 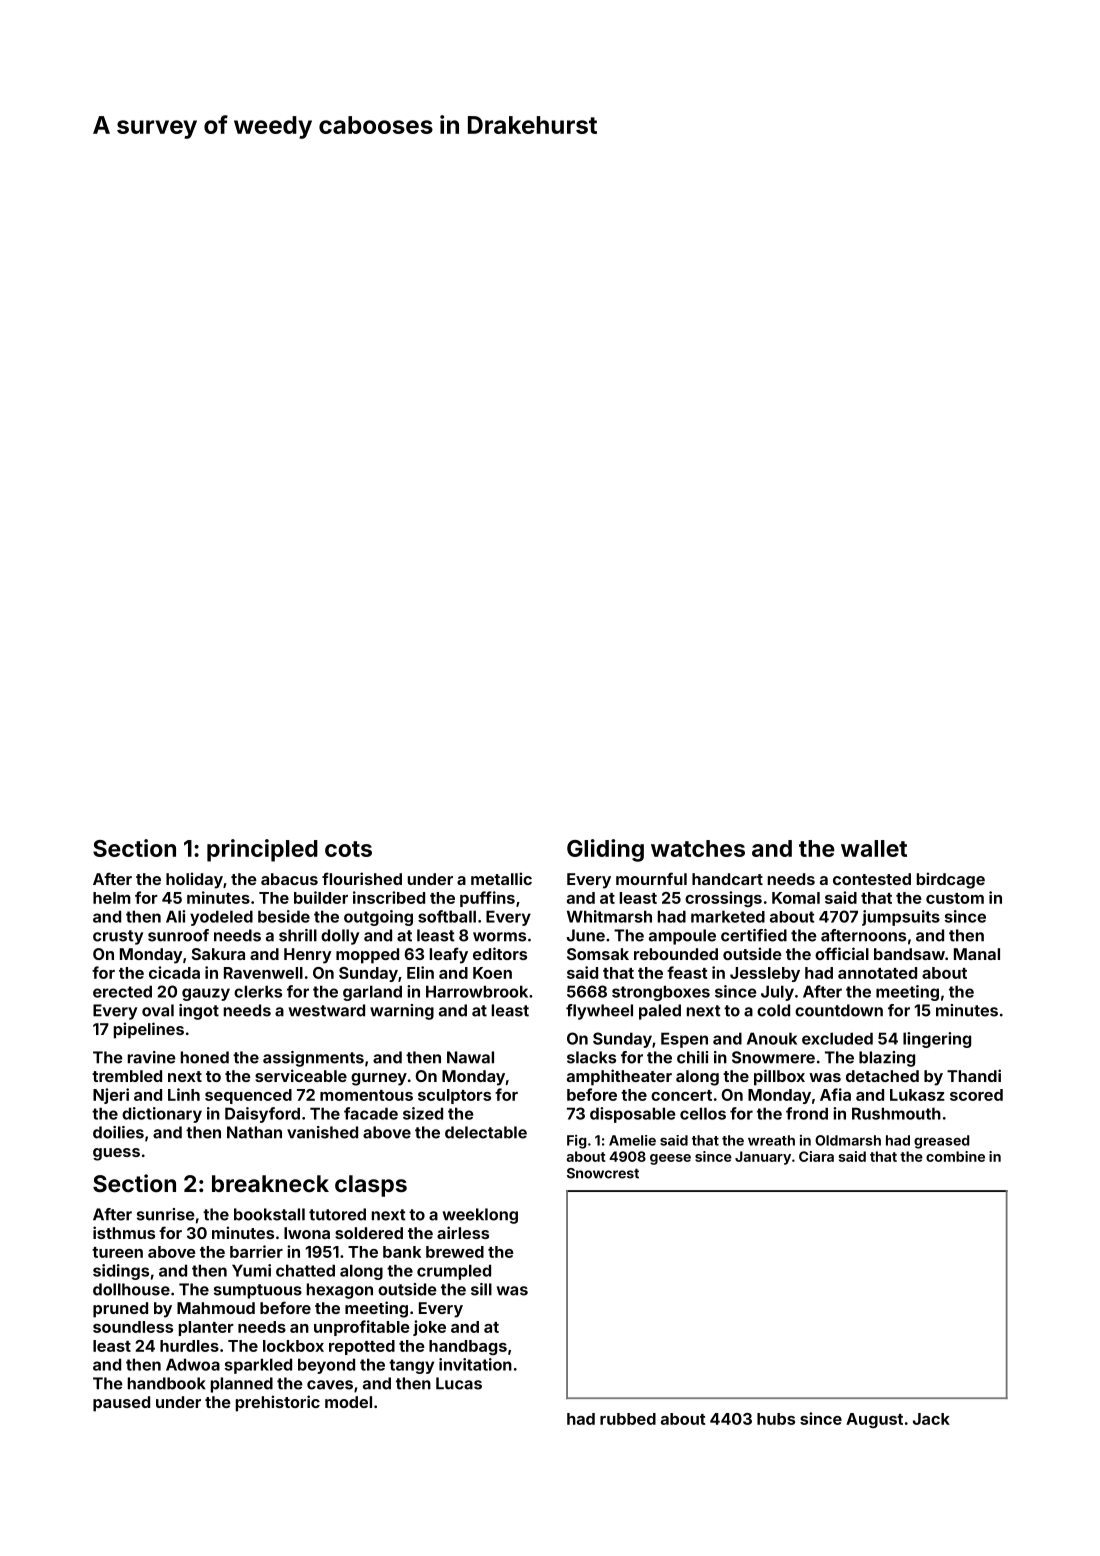 What do you see at coordinates (178, 935) in the screenshot?
I see `sunroof` at bounding box center [178, 935].
